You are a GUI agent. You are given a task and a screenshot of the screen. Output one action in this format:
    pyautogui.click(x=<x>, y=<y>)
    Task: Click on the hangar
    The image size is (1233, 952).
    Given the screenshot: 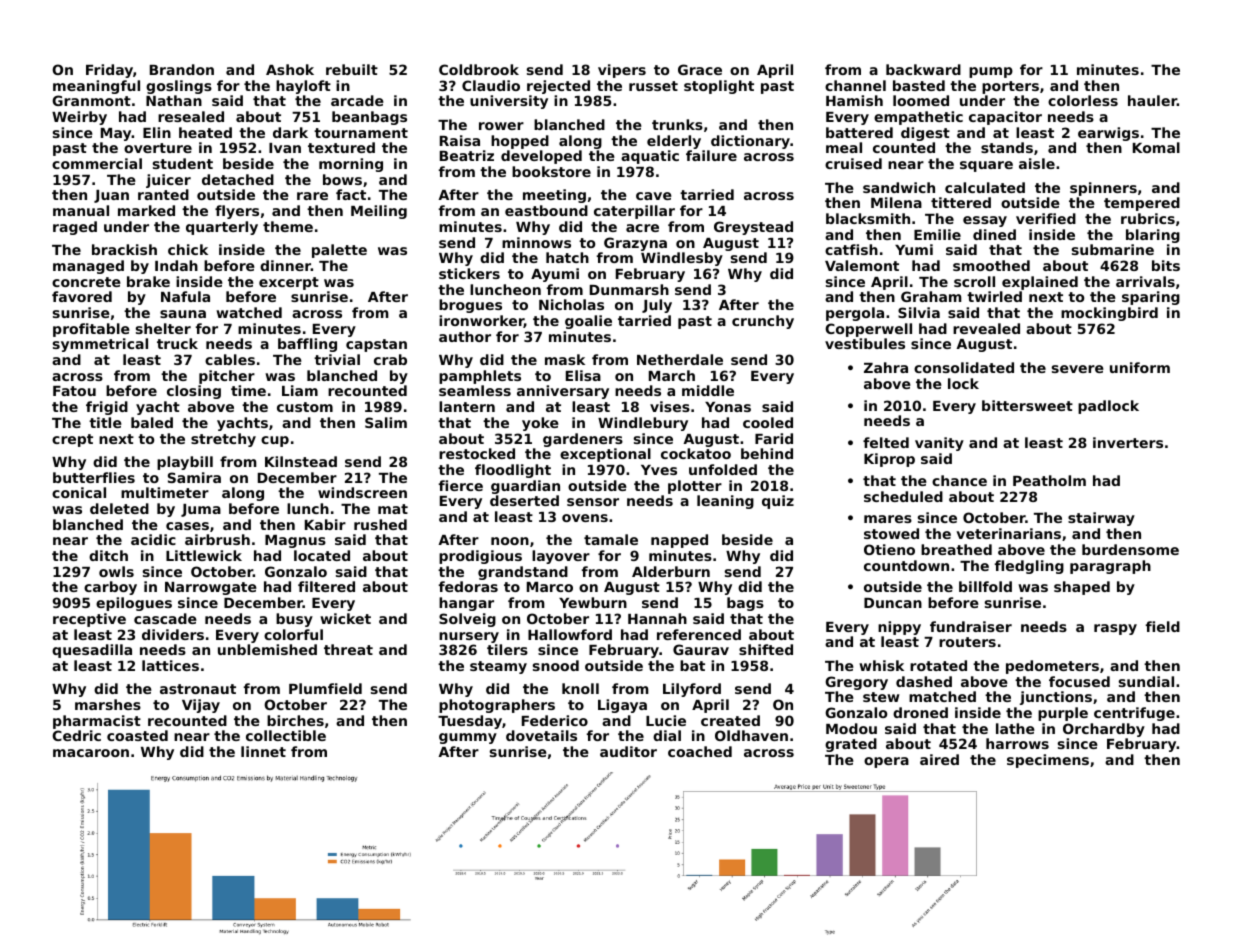 What is the action you would take?
    pyautogui.click(x=466, y=604)
